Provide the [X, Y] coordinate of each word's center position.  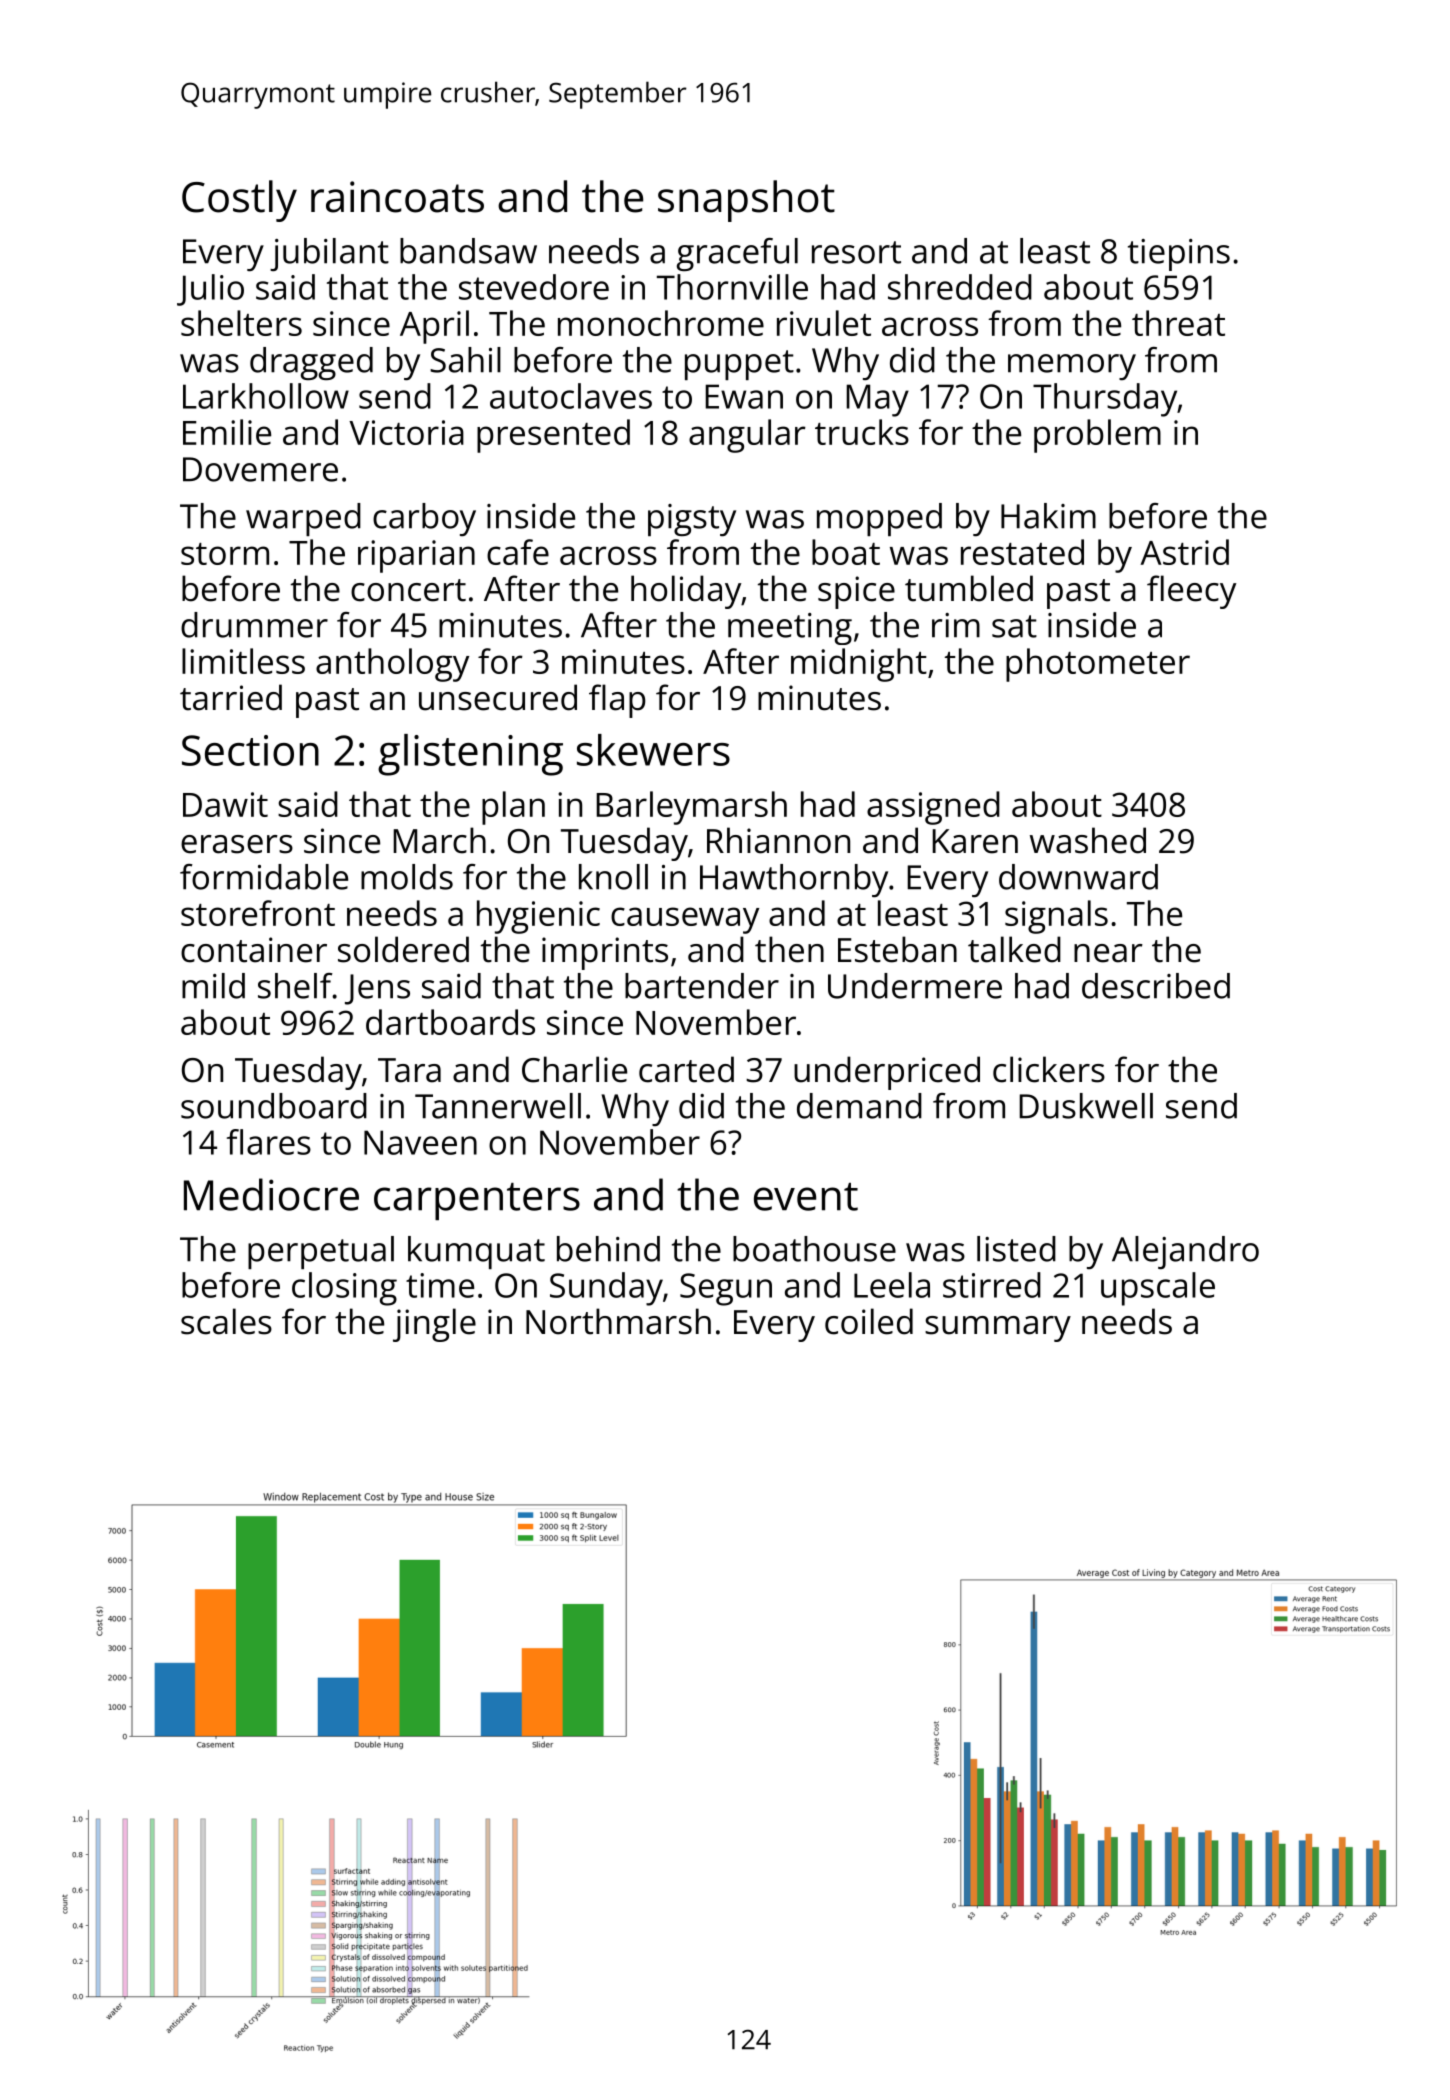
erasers [237, 844]
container [254, 950]
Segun [726, 1289]
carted [686, 1069]
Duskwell [1086, 1106]
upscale [1158, 1289]
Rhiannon [778, 840]
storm [225, 554]
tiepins [1179, 255]
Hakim [1048, 516]
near [1108, 953]
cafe [518, 552]
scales [226, 1321]
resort [856, 252]
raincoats [397, 197]
